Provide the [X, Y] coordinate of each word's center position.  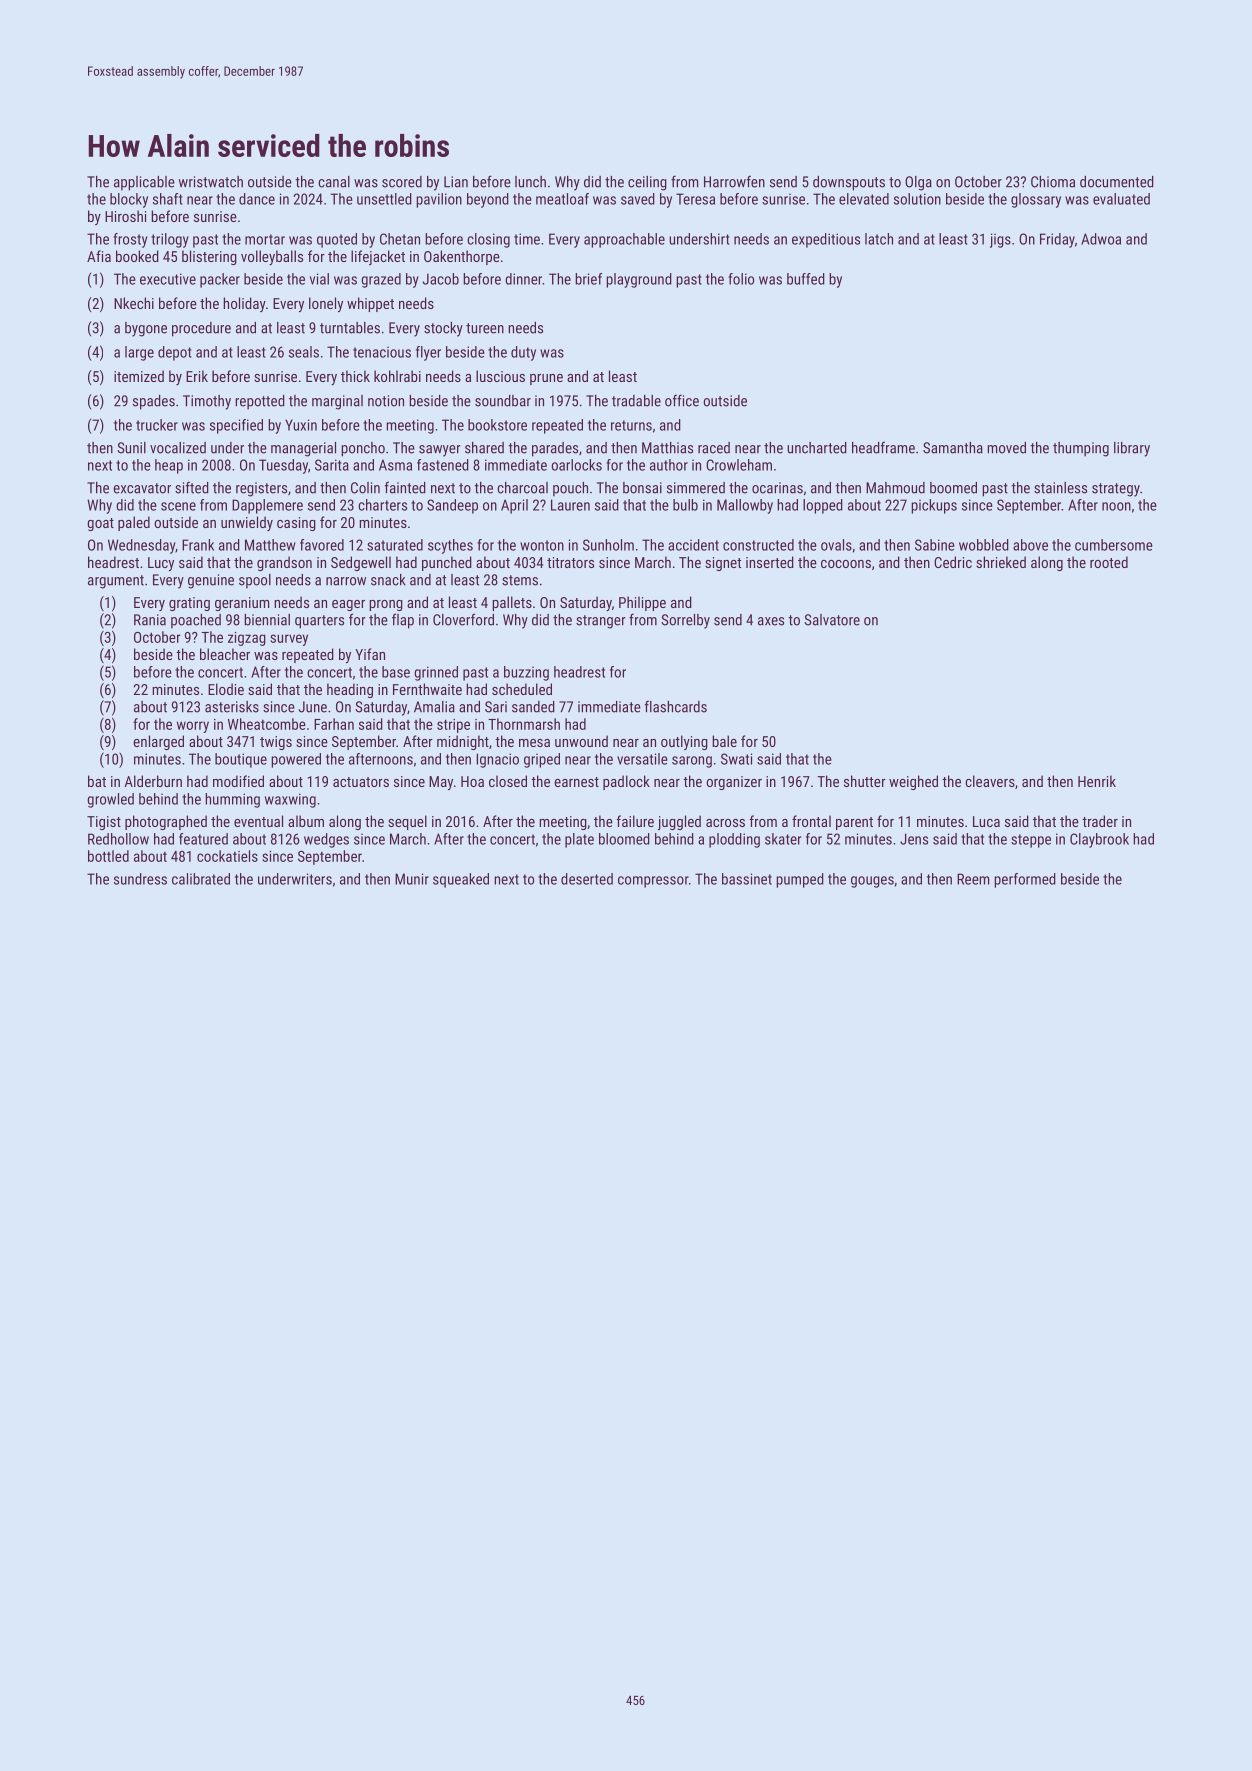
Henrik [1097, 781]
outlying [684, 742]
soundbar [503, 401]
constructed [758, 545]
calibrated [201, 879]
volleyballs [272, 257]
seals [304, 352]
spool [255, 581]
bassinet [747, 879]
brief [588, 279]
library [1132, 449]
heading [350, 690]
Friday [1057, 240]
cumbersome [1114, 545]
